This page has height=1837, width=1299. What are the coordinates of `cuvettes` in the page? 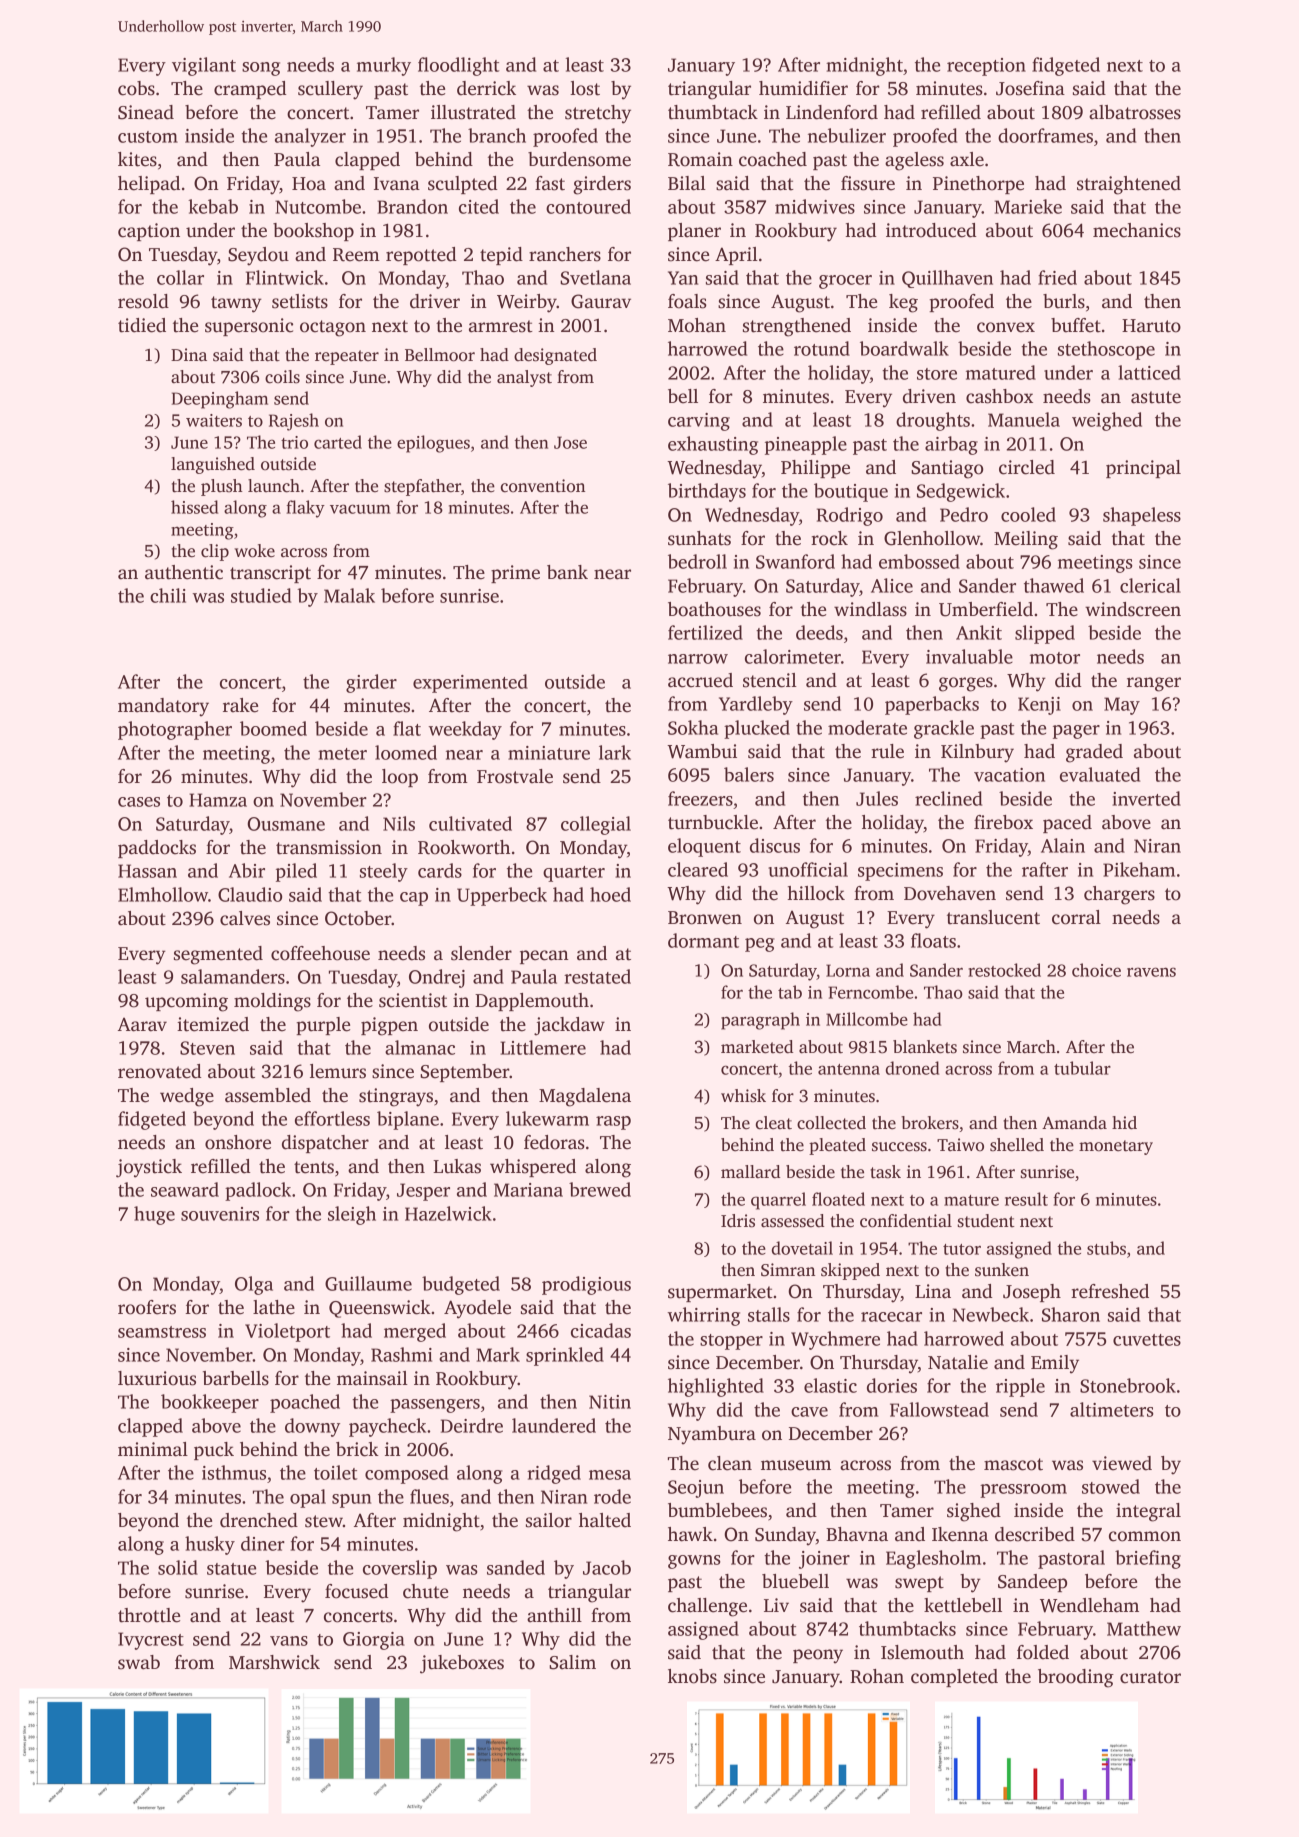 It's located at (1147, 1340).
